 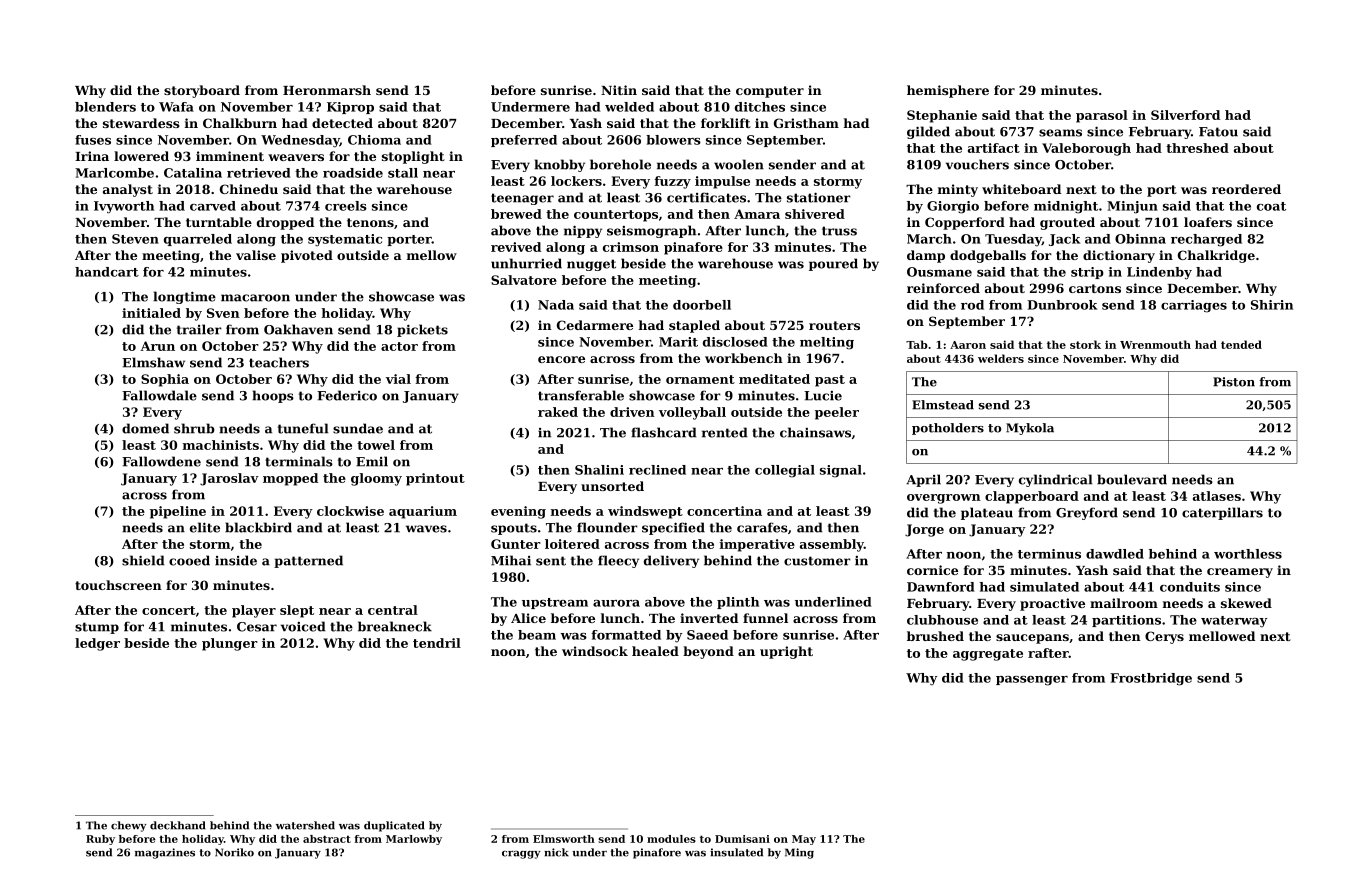 I want to click on doorbell, so click(x=702, y=305).
